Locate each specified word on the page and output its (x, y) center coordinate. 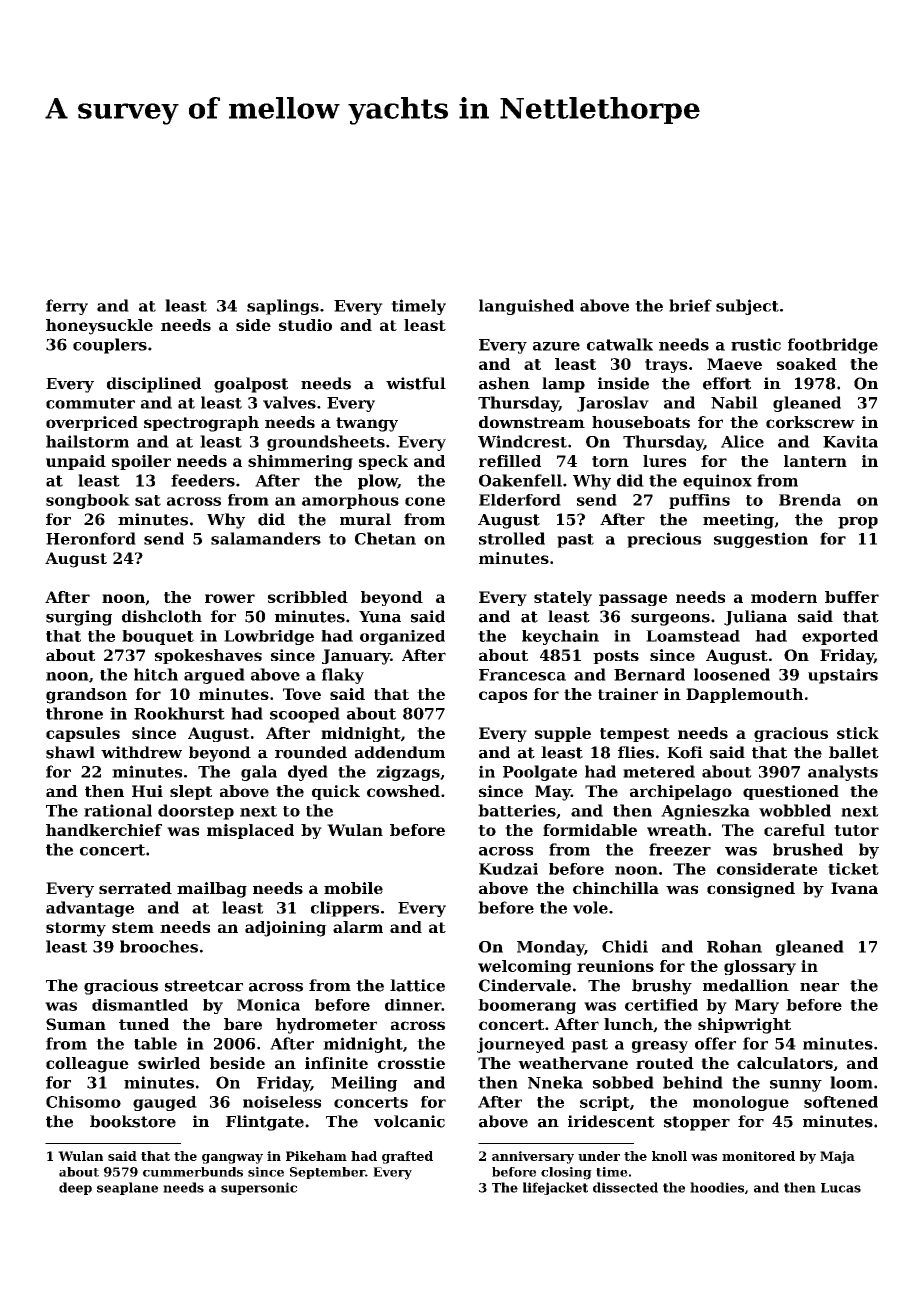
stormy (76, 929)
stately (563, 598)
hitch (156, 674)
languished (526, 307)
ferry (67, 307)
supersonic (259, 1188)
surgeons (670, 620)
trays (666, 366)
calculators (785, 1063)
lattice (417, 985)
